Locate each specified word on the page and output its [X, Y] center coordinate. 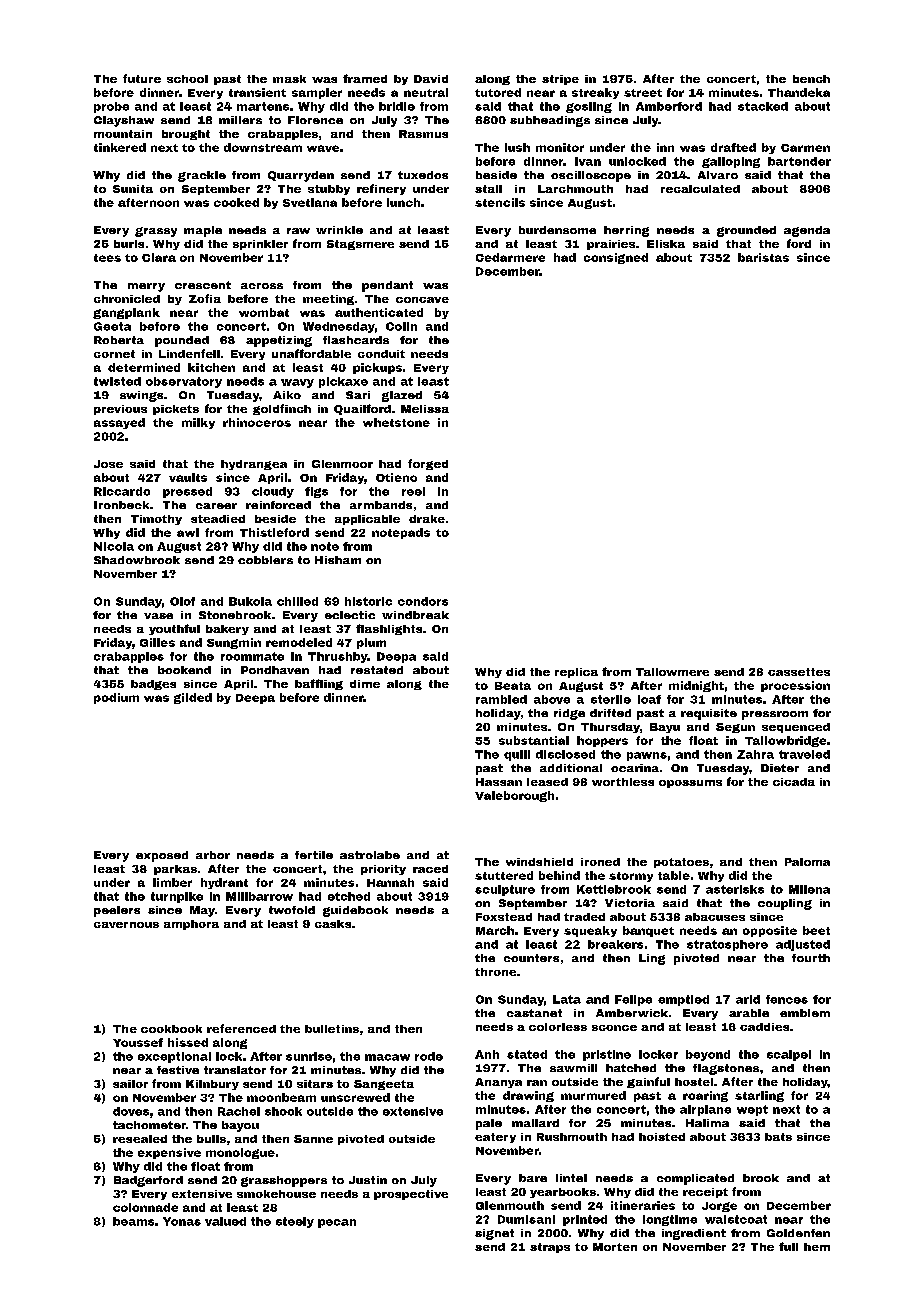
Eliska [666, 244]
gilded [193, 698]
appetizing [279, 341]
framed [365, 78]
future [142, 78]
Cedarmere [510, 257]
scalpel [789, 1055]
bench [811, 79]
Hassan [499, 782]
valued [225, 1221]
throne [495, 972]
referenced [241, 1028]
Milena [809, 889]
